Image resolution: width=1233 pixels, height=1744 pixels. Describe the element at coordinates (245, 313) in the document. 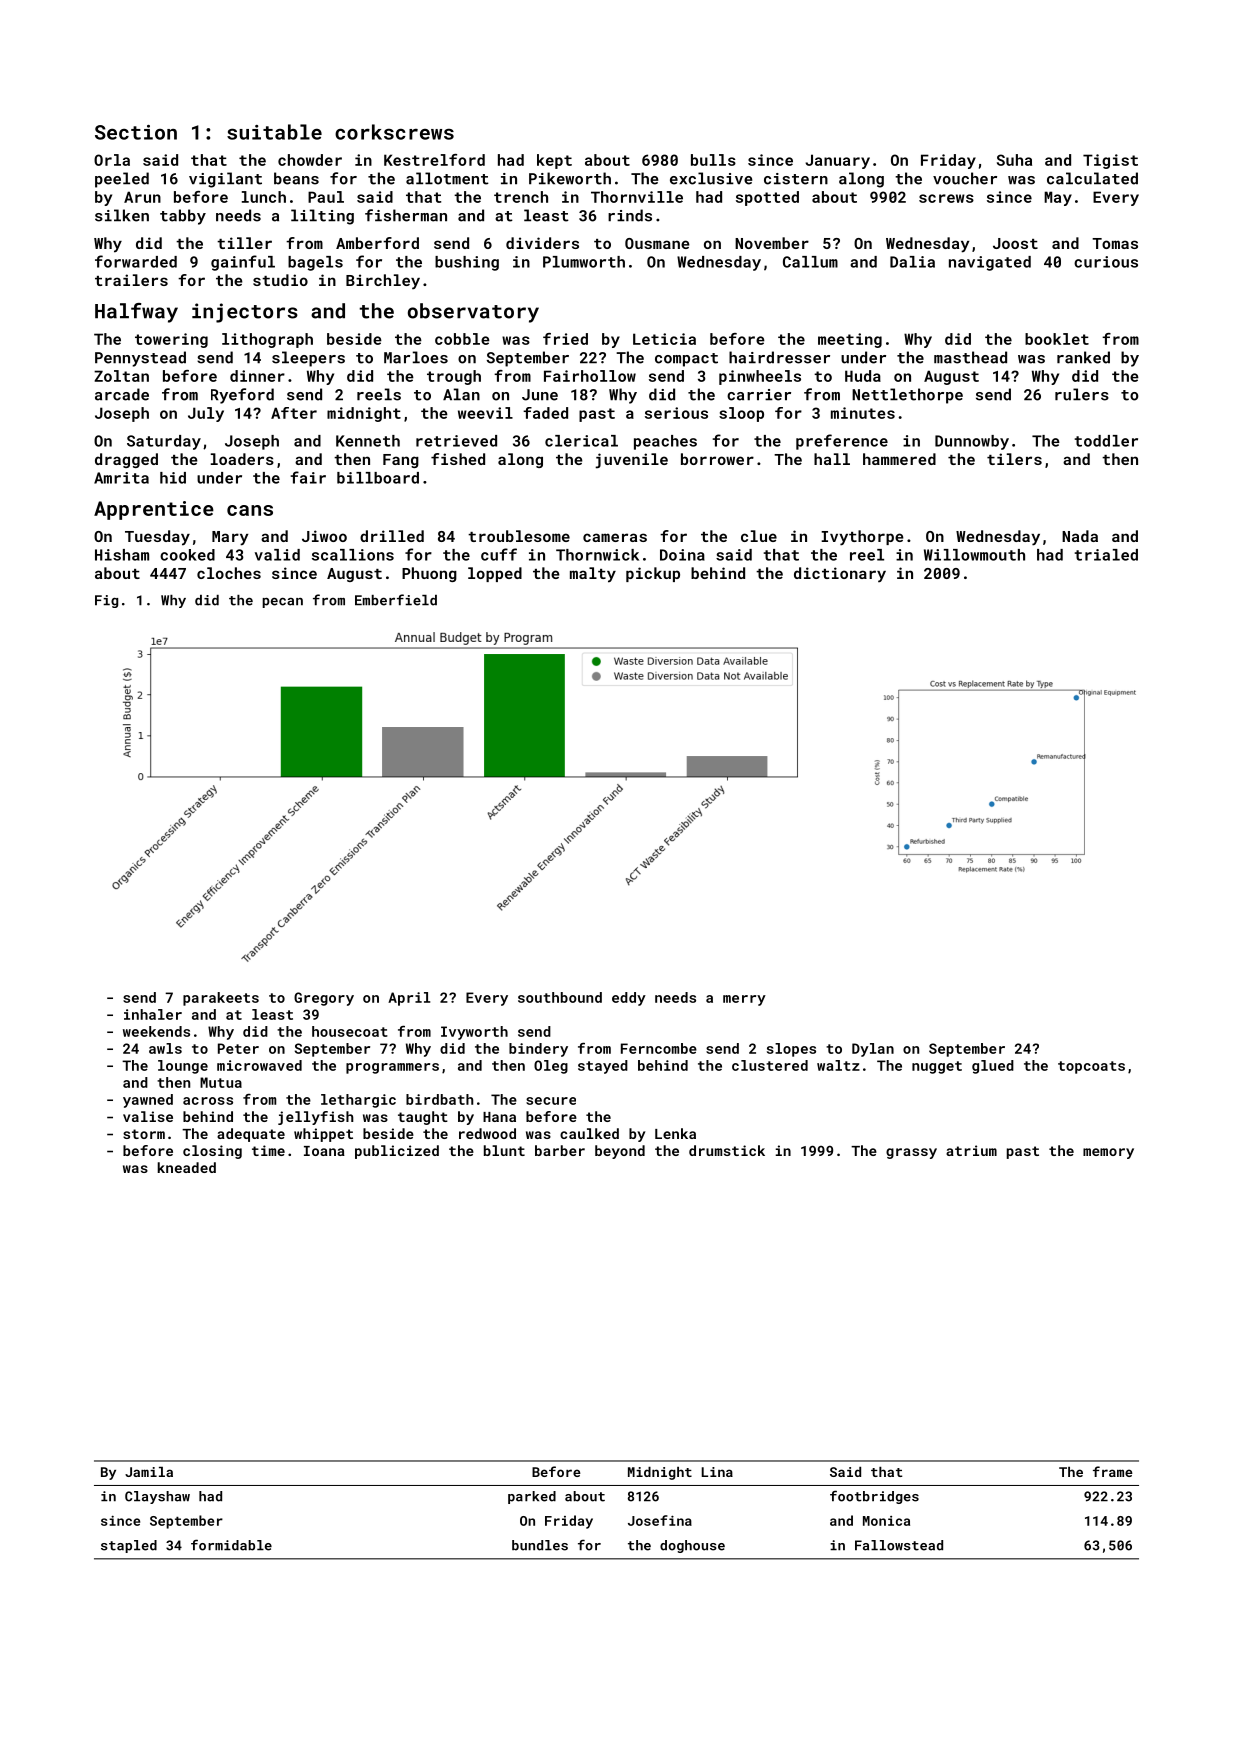

I see `injectors` at that location.
